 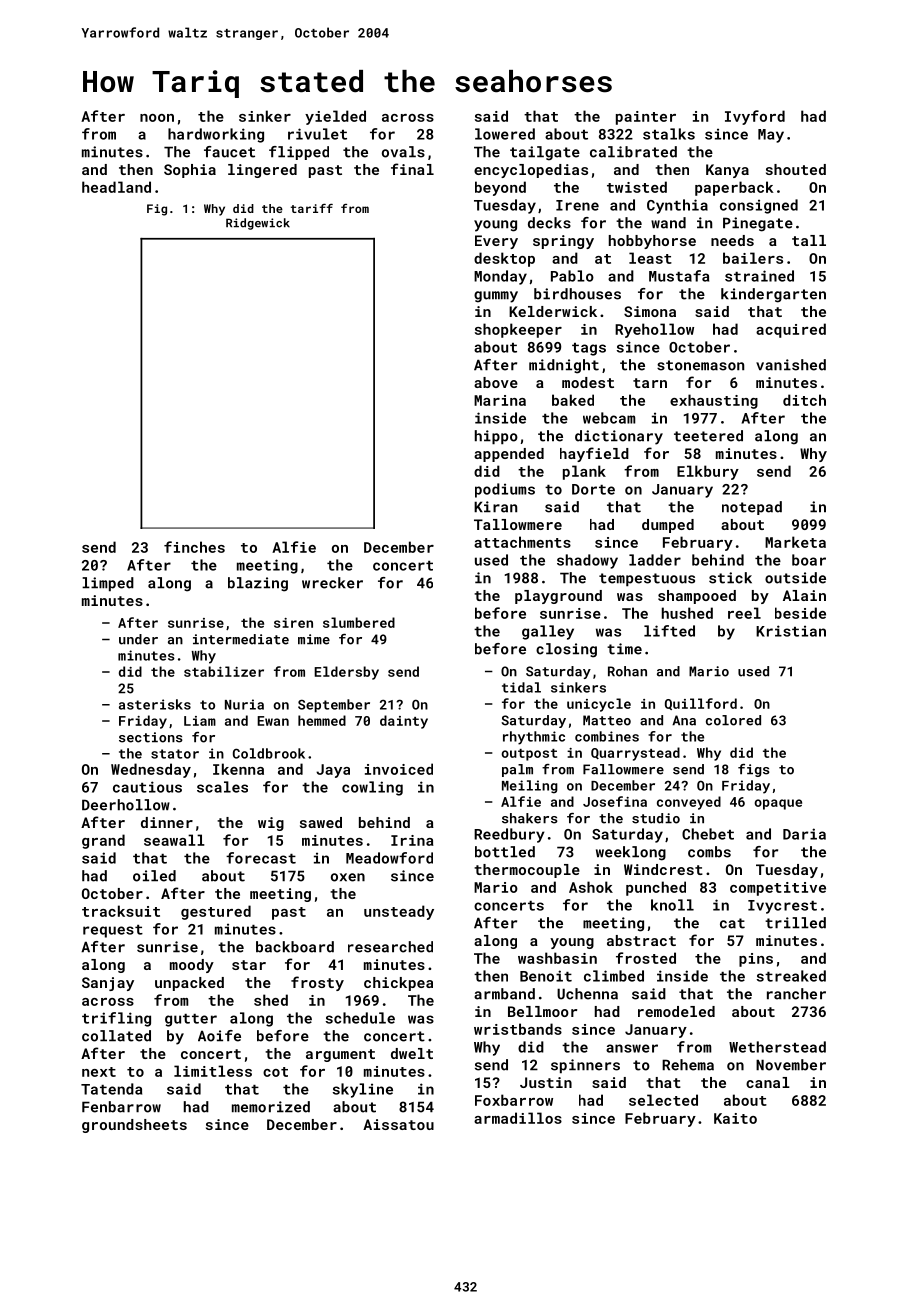 What do you see at coordinates (495, 507) in the screenshot?
I see `Kiran` at bounding box center [495, 507].
